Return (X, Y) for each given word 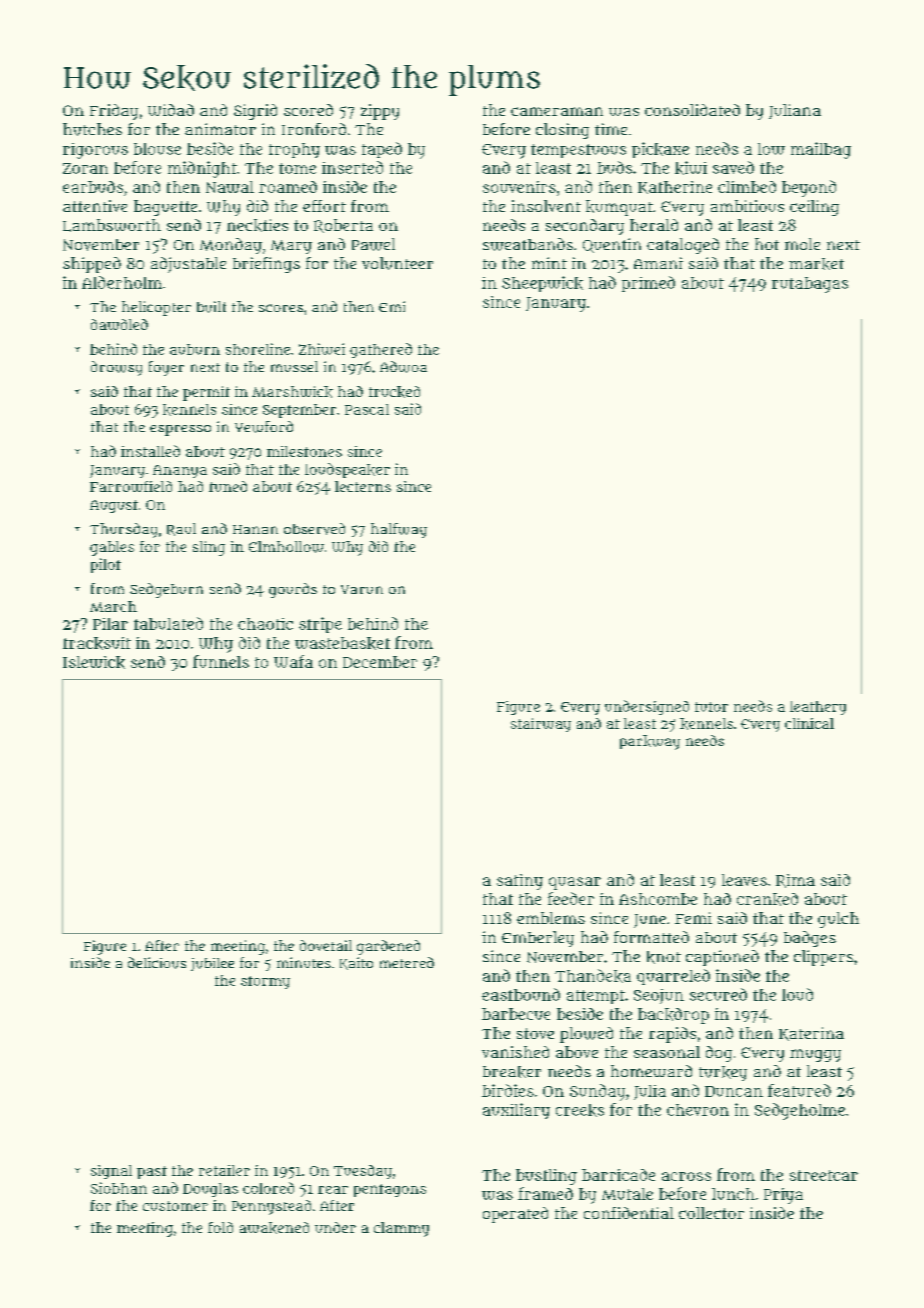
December (380, 662)
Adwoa (403, 367)
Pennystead (271, 1207)
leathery (818, 708)
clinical (809, 723)
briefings (266, 265)
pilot (106, 565)
